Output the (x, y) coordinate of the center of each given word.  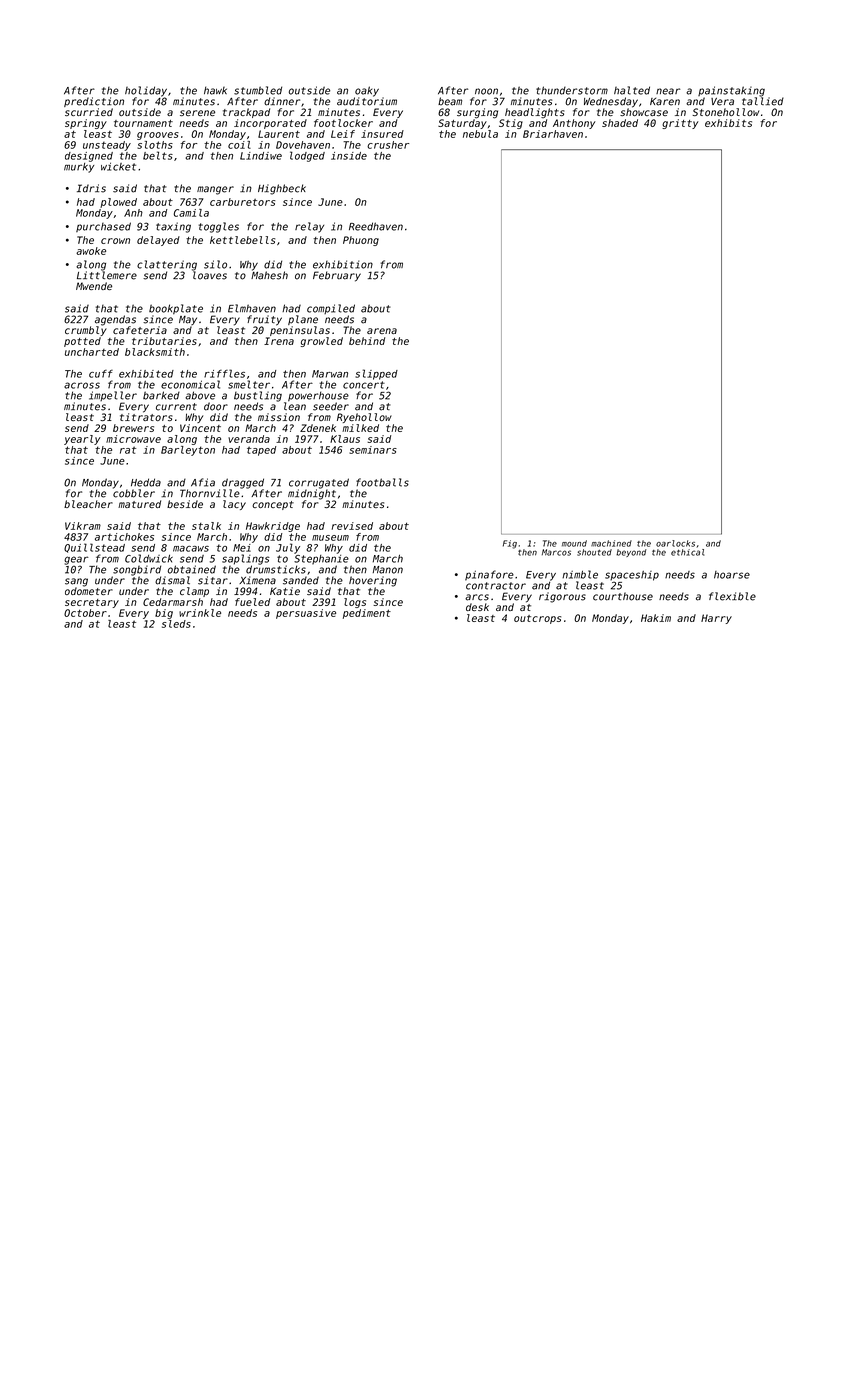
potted (82, 342)
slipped (376, 374)
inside (349, 156)
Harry (716, 619)
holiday (146, 91)
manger (215, 190)
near (668, 91)
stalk (206, 526)
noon (486, 91)
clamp (194, 592)
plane (303, 320)
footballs (382, 482)
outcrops (537, 619)
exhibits (728, 123)
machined (611, 543)
